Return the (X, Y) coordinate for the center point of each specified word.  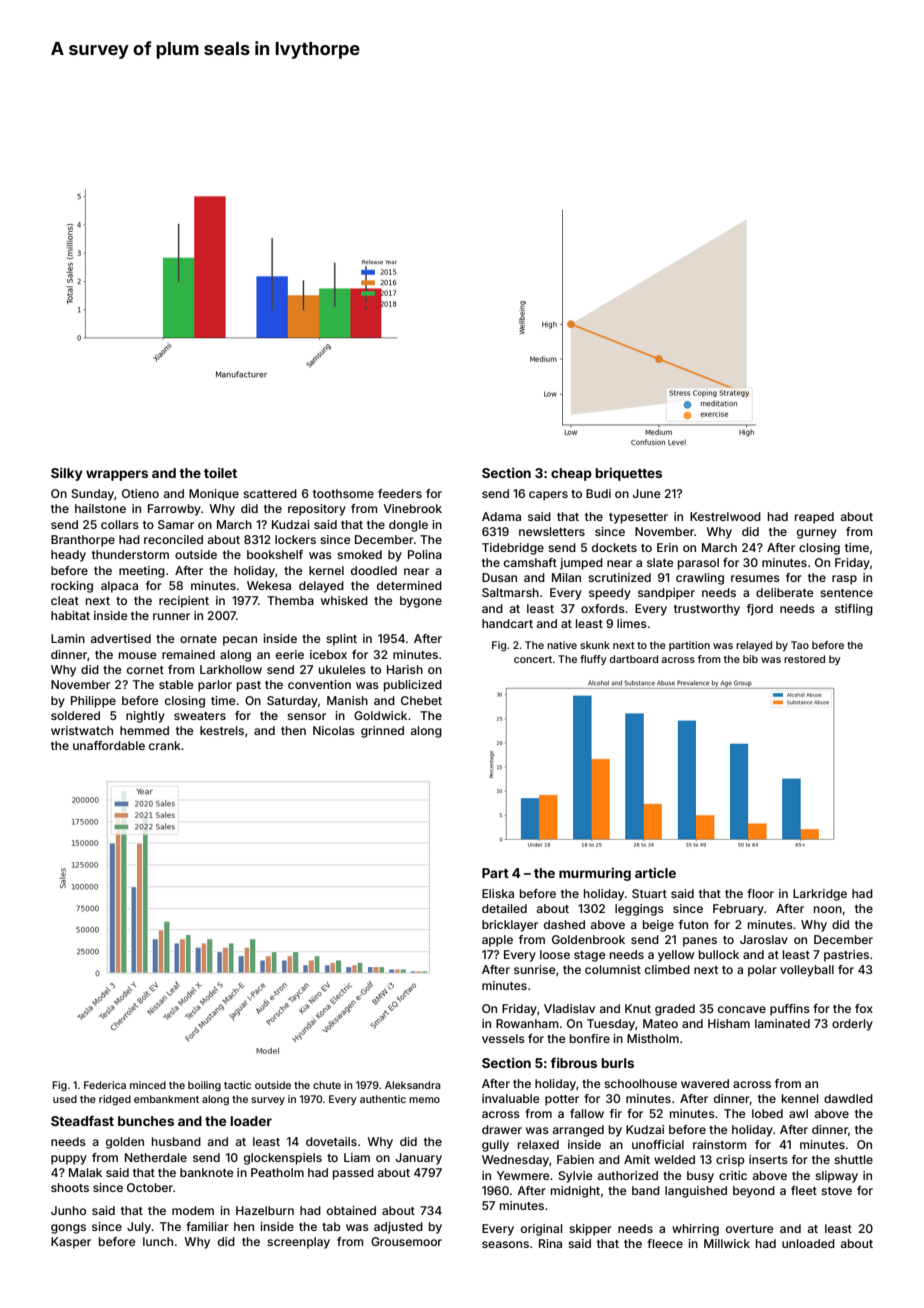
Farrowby (174, 510)
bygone (421, 602)
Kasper (71, 1243)
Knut (638, 1008)
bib (750, 659)
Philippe (93, 702)
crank (165, 745)
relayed (754, 646)
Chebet (421, 700)
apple (497, 941)
